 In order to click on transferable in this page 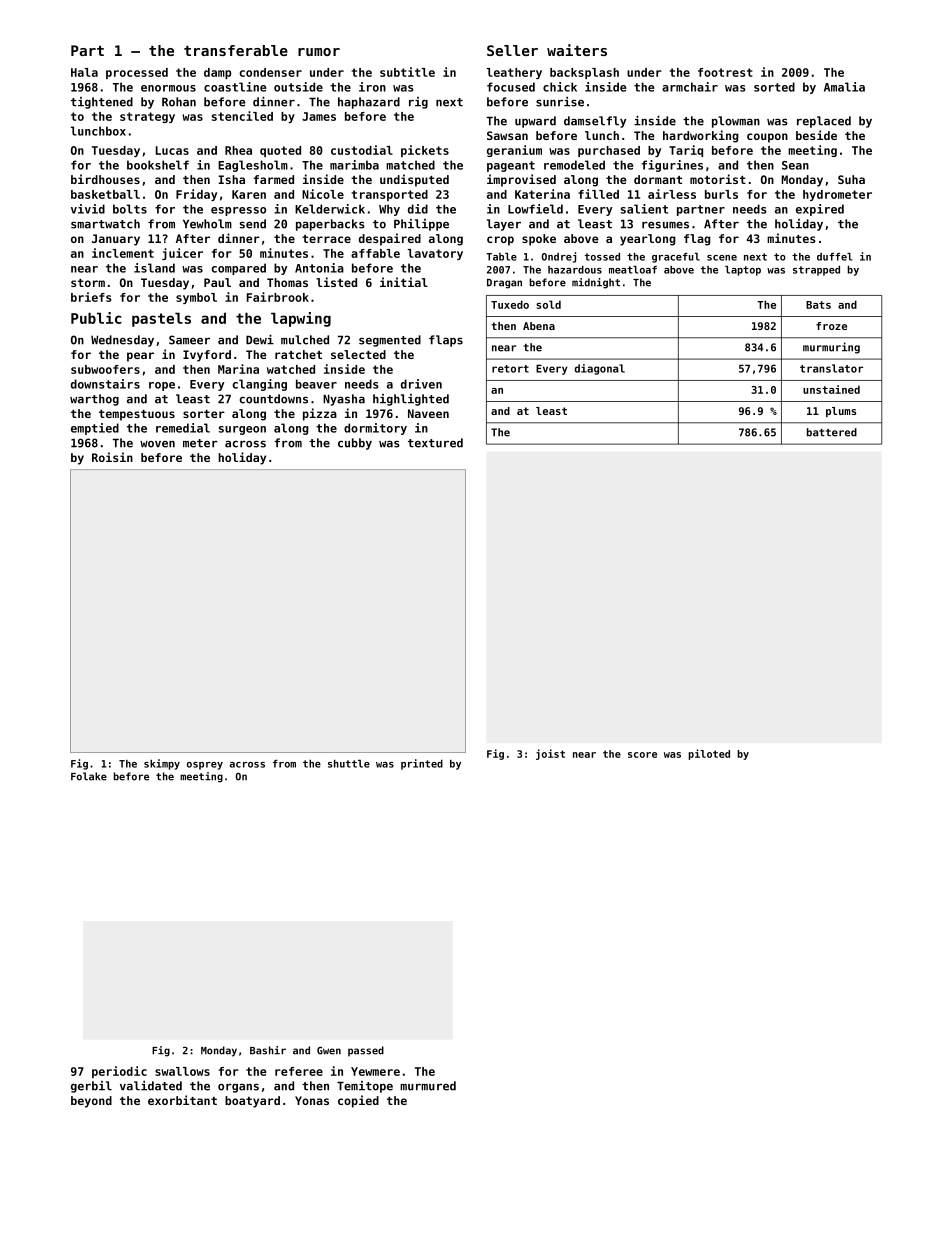, I will do `click(236, 50)`.
